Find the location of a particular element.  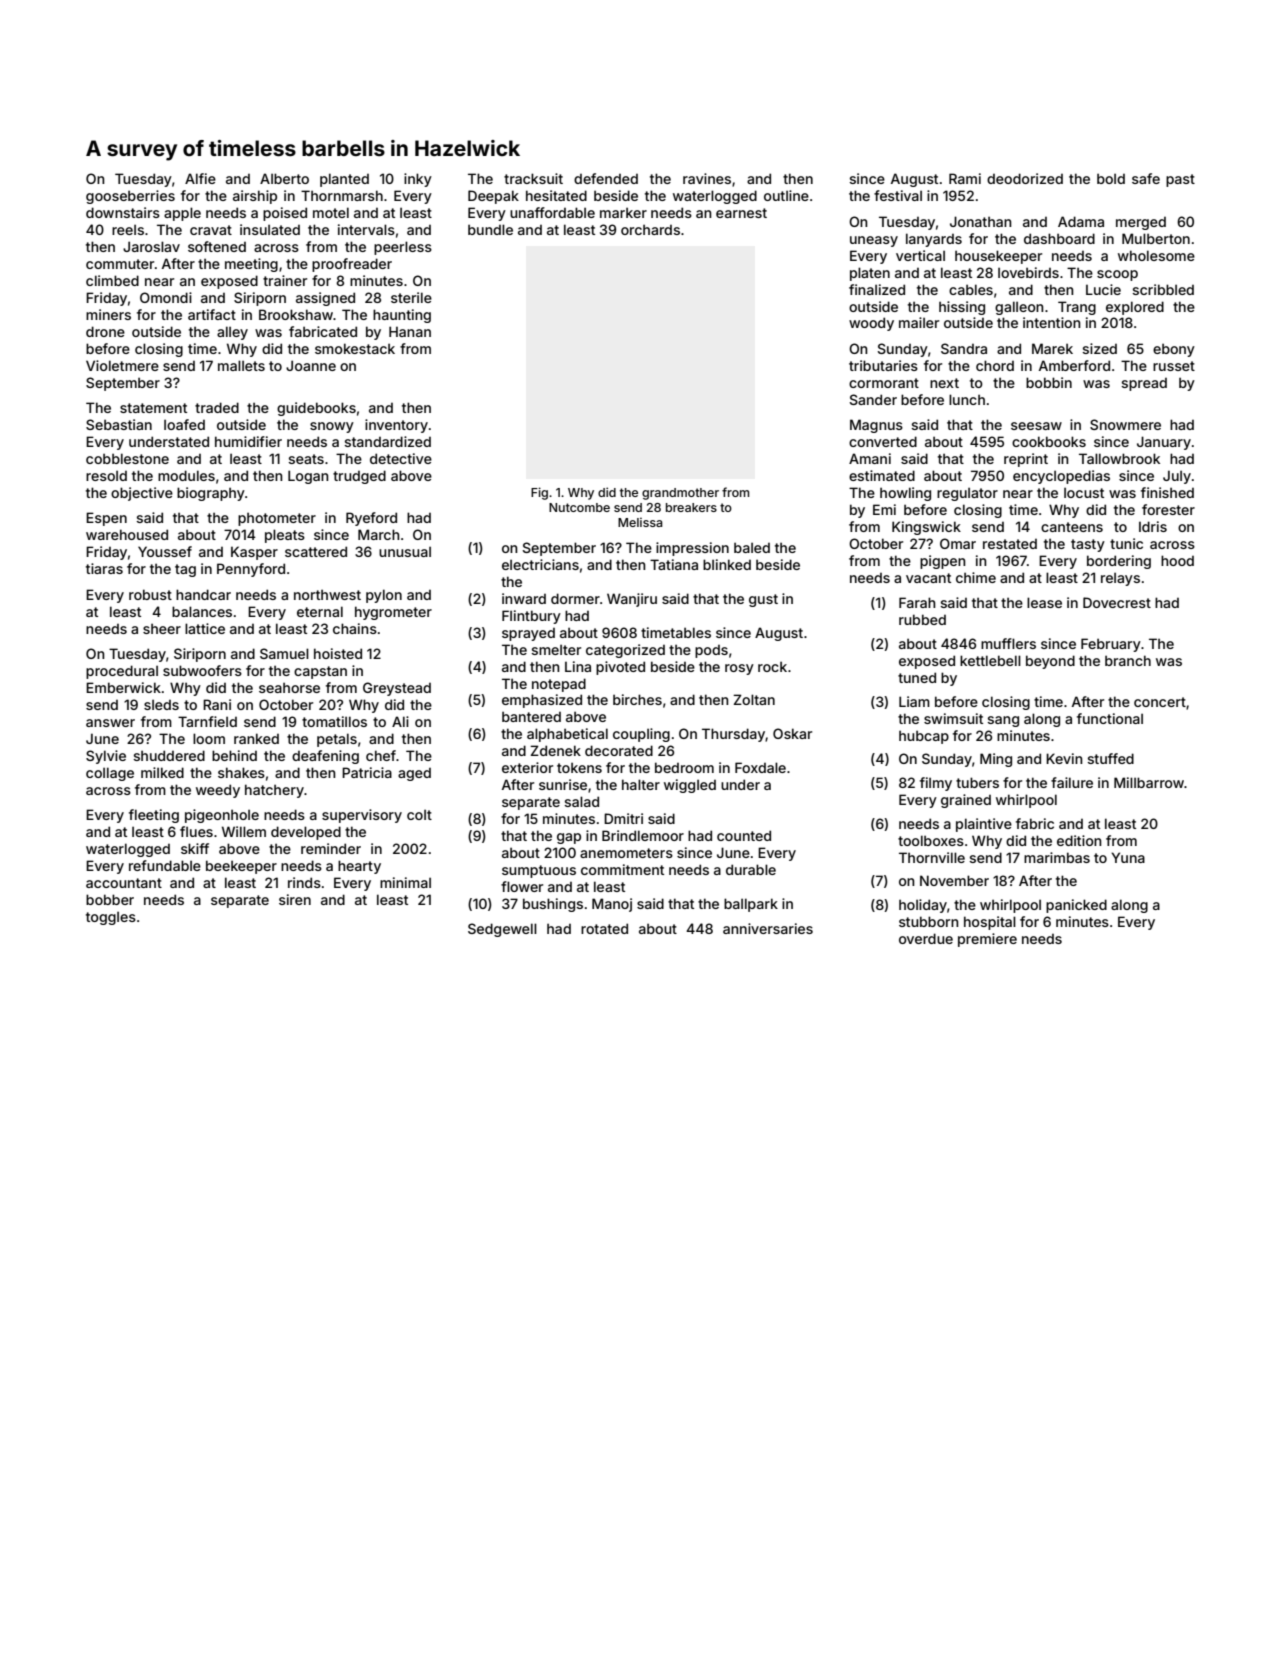

deodorized is located at coordinates (1025, 178).
